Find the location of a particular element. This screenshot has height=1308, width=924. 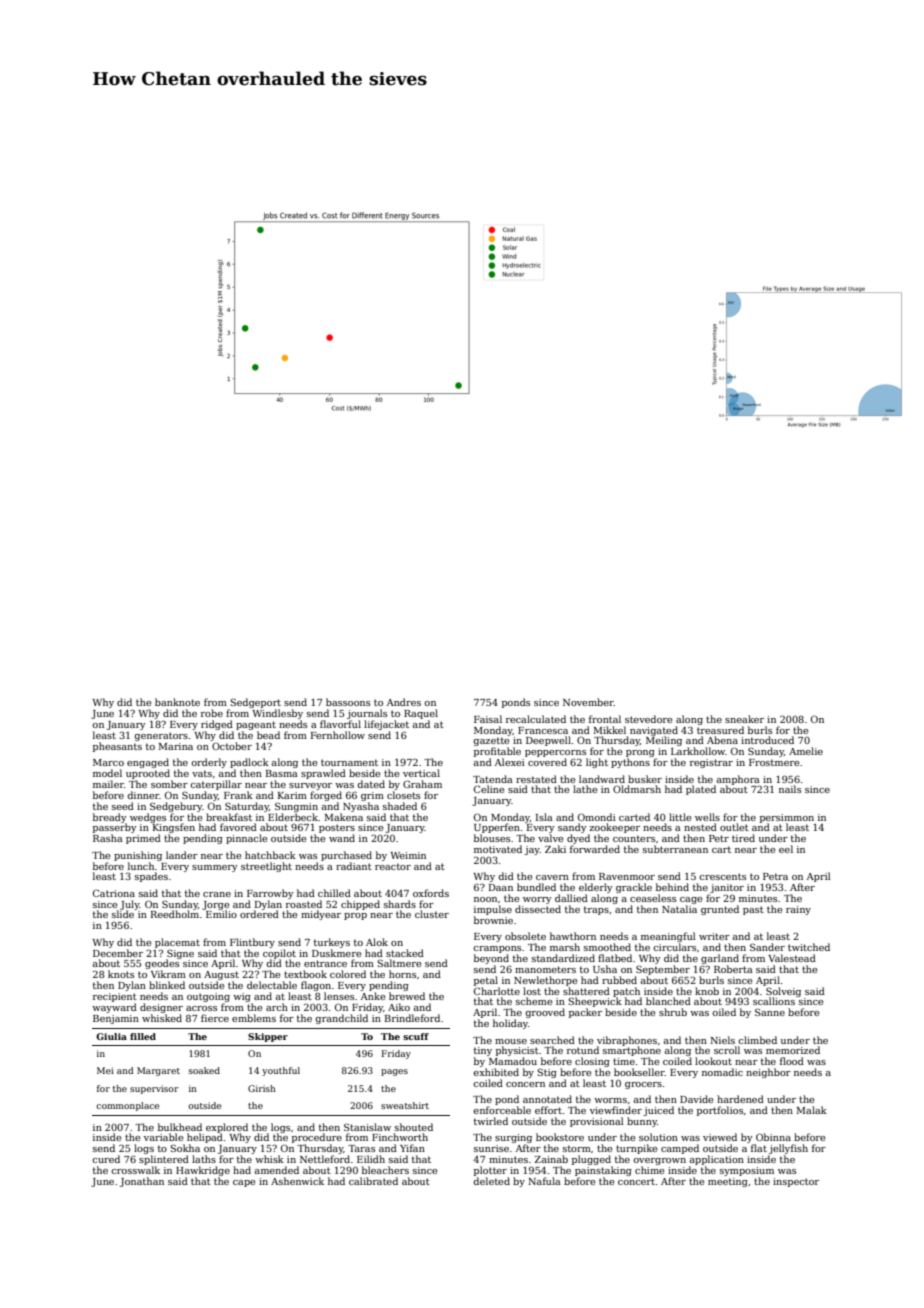

wand is located at coordinates (342, 838).
